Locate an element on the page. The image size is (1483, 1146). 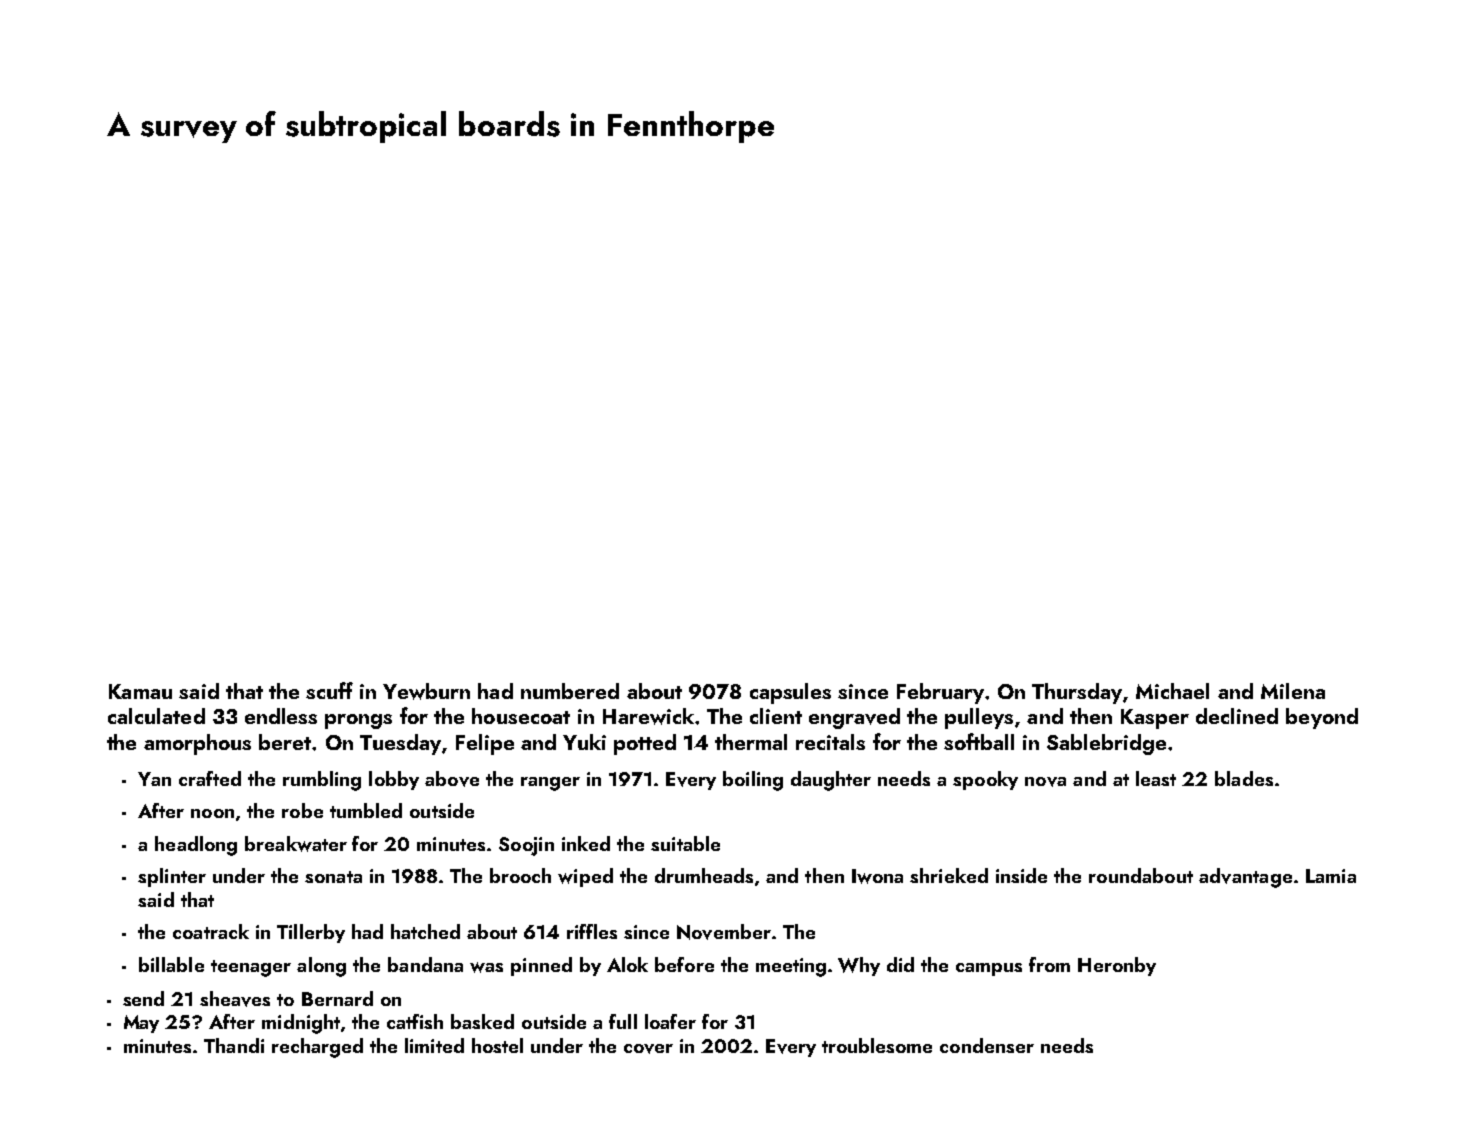
nova is located at coordinates (1045, 782).
